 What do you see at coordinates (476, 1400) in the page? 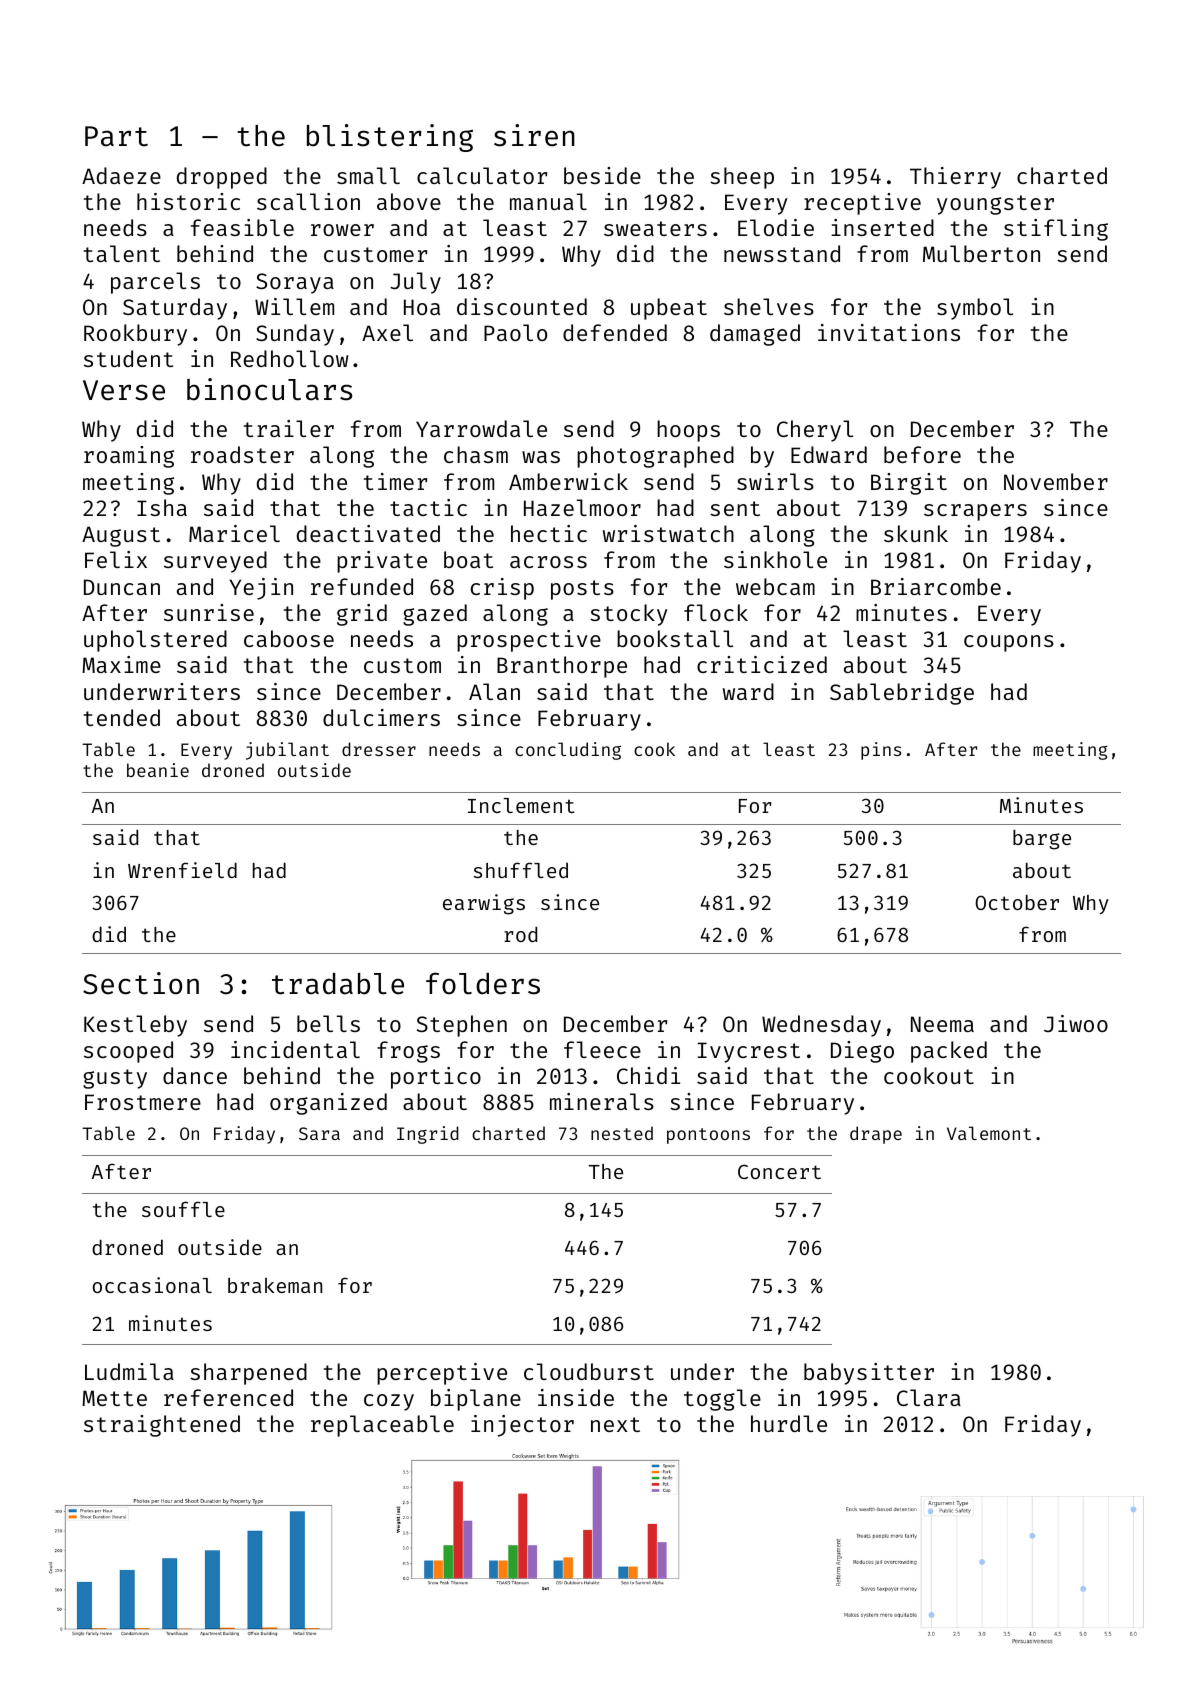
I see `biplane` at bounding box center [476, 1400].
